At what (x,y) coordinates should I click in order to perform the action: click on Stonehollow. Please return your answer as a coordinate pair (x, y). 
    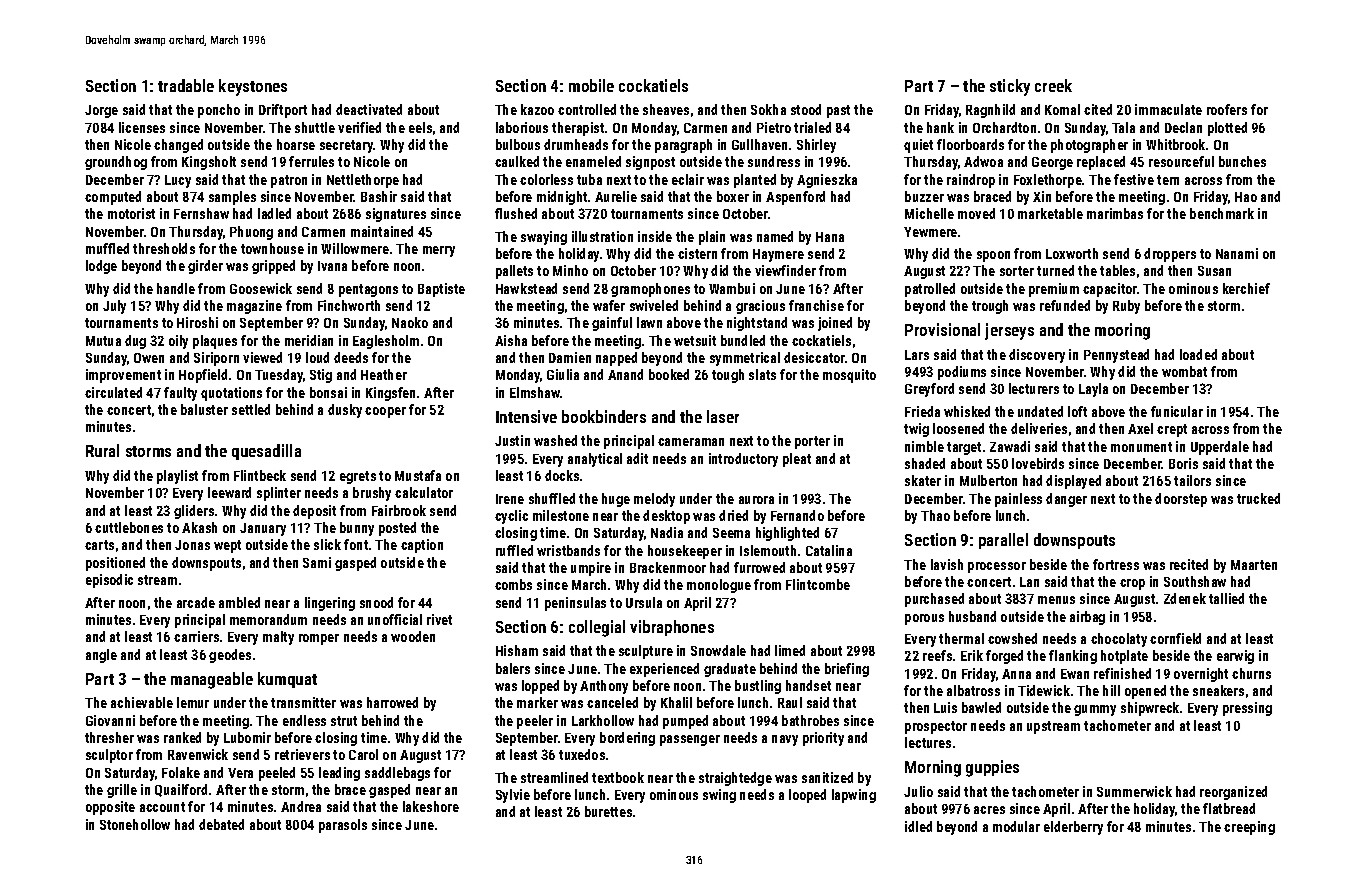
    Looking at the image, I should click on (135, 824).
